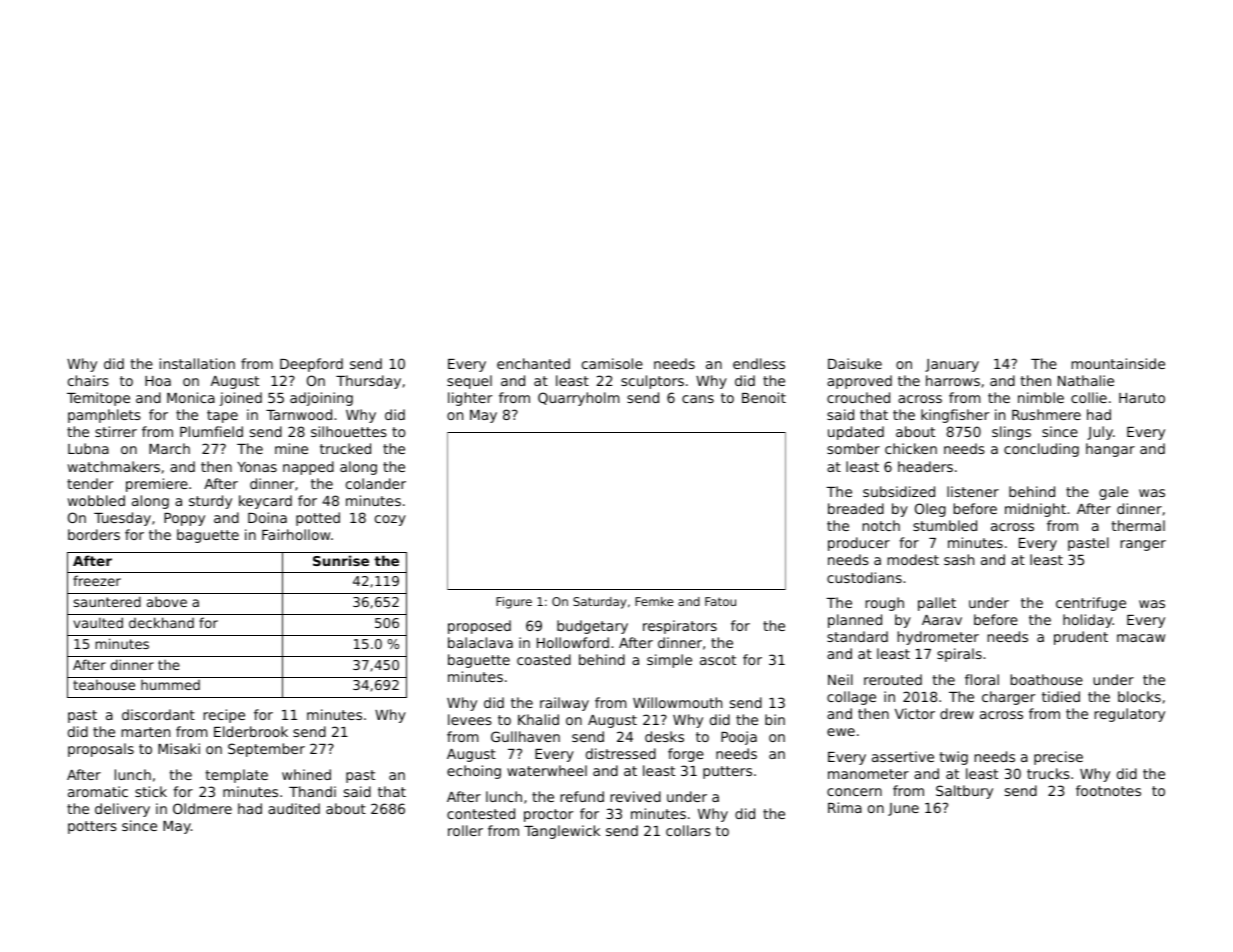  I want to click on Gullhaven, so click(525, 736).
